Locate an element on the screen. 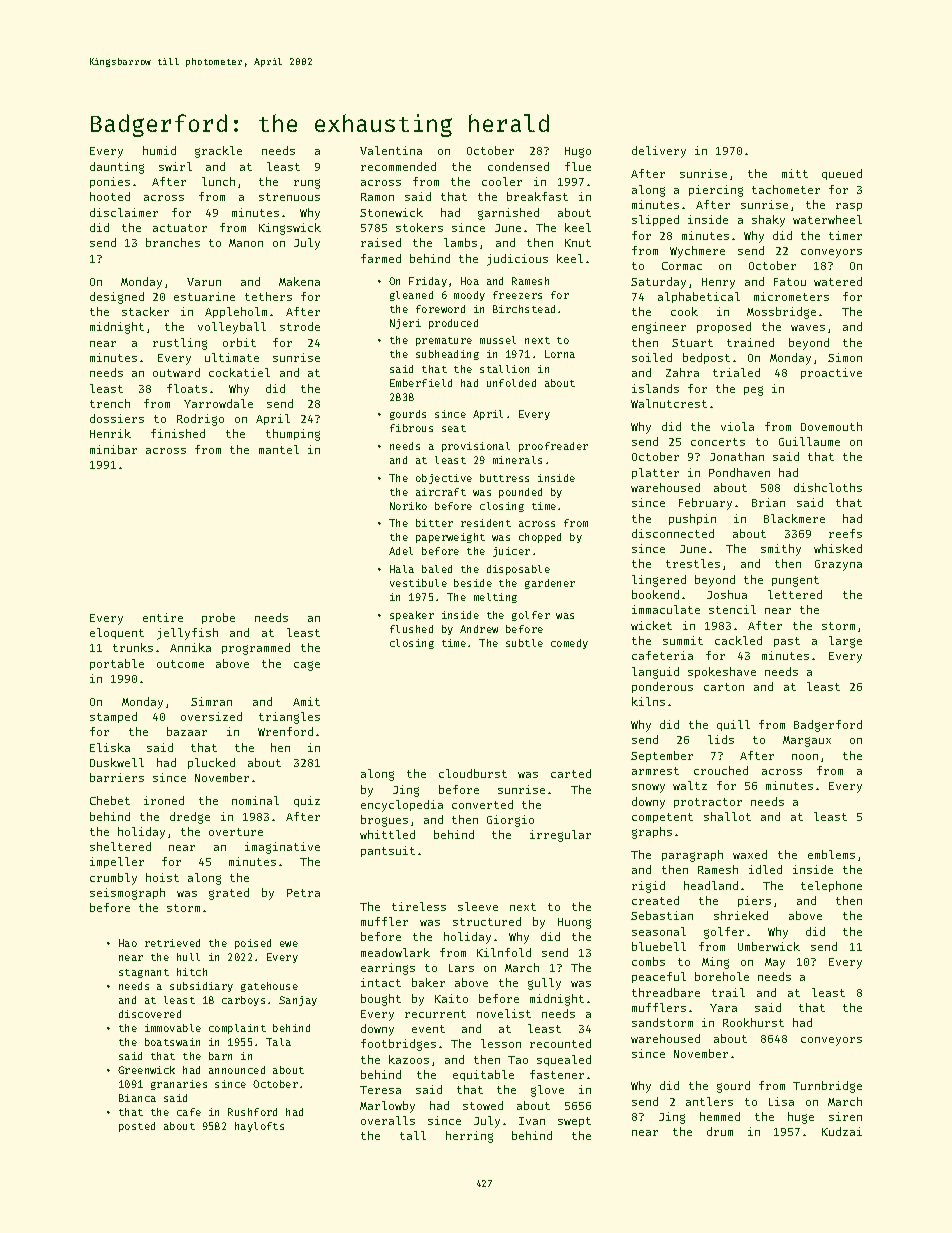 Image resolution: width=952 pixels, height=1233 pixels. Wychmere is located at coordinates (697, 252).
